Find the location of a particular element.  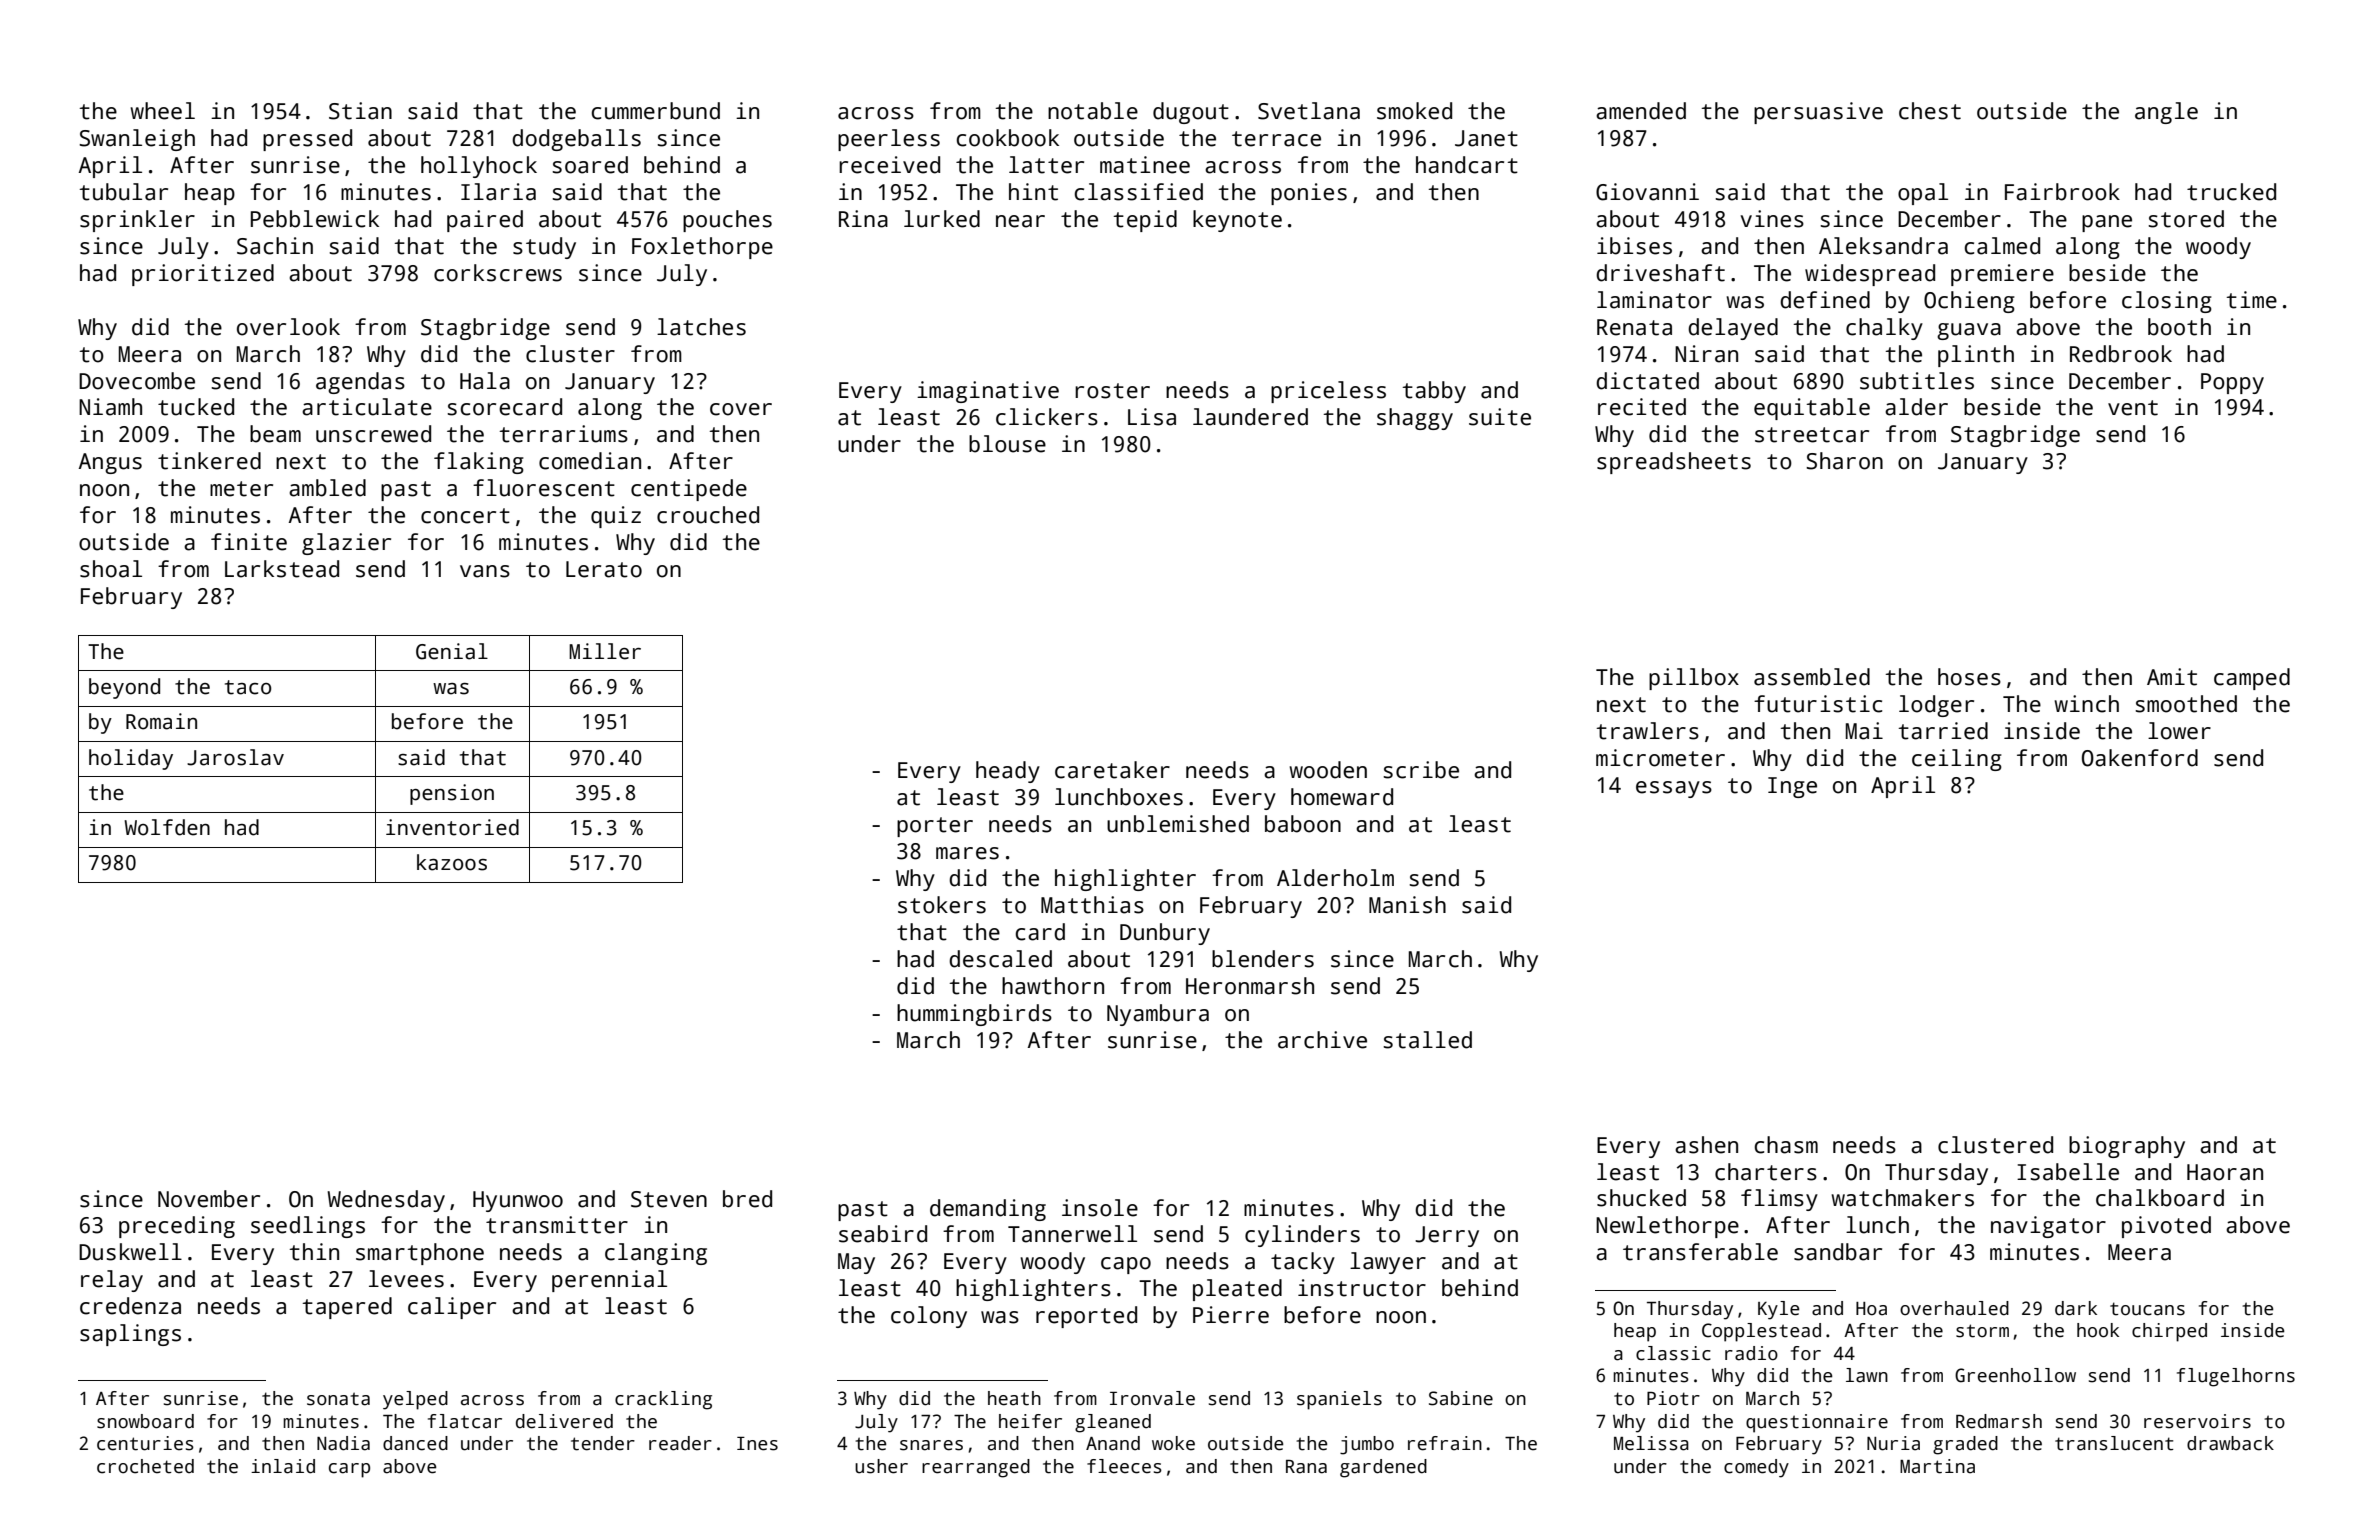

wooden is located at coordinates (1328, 770).
